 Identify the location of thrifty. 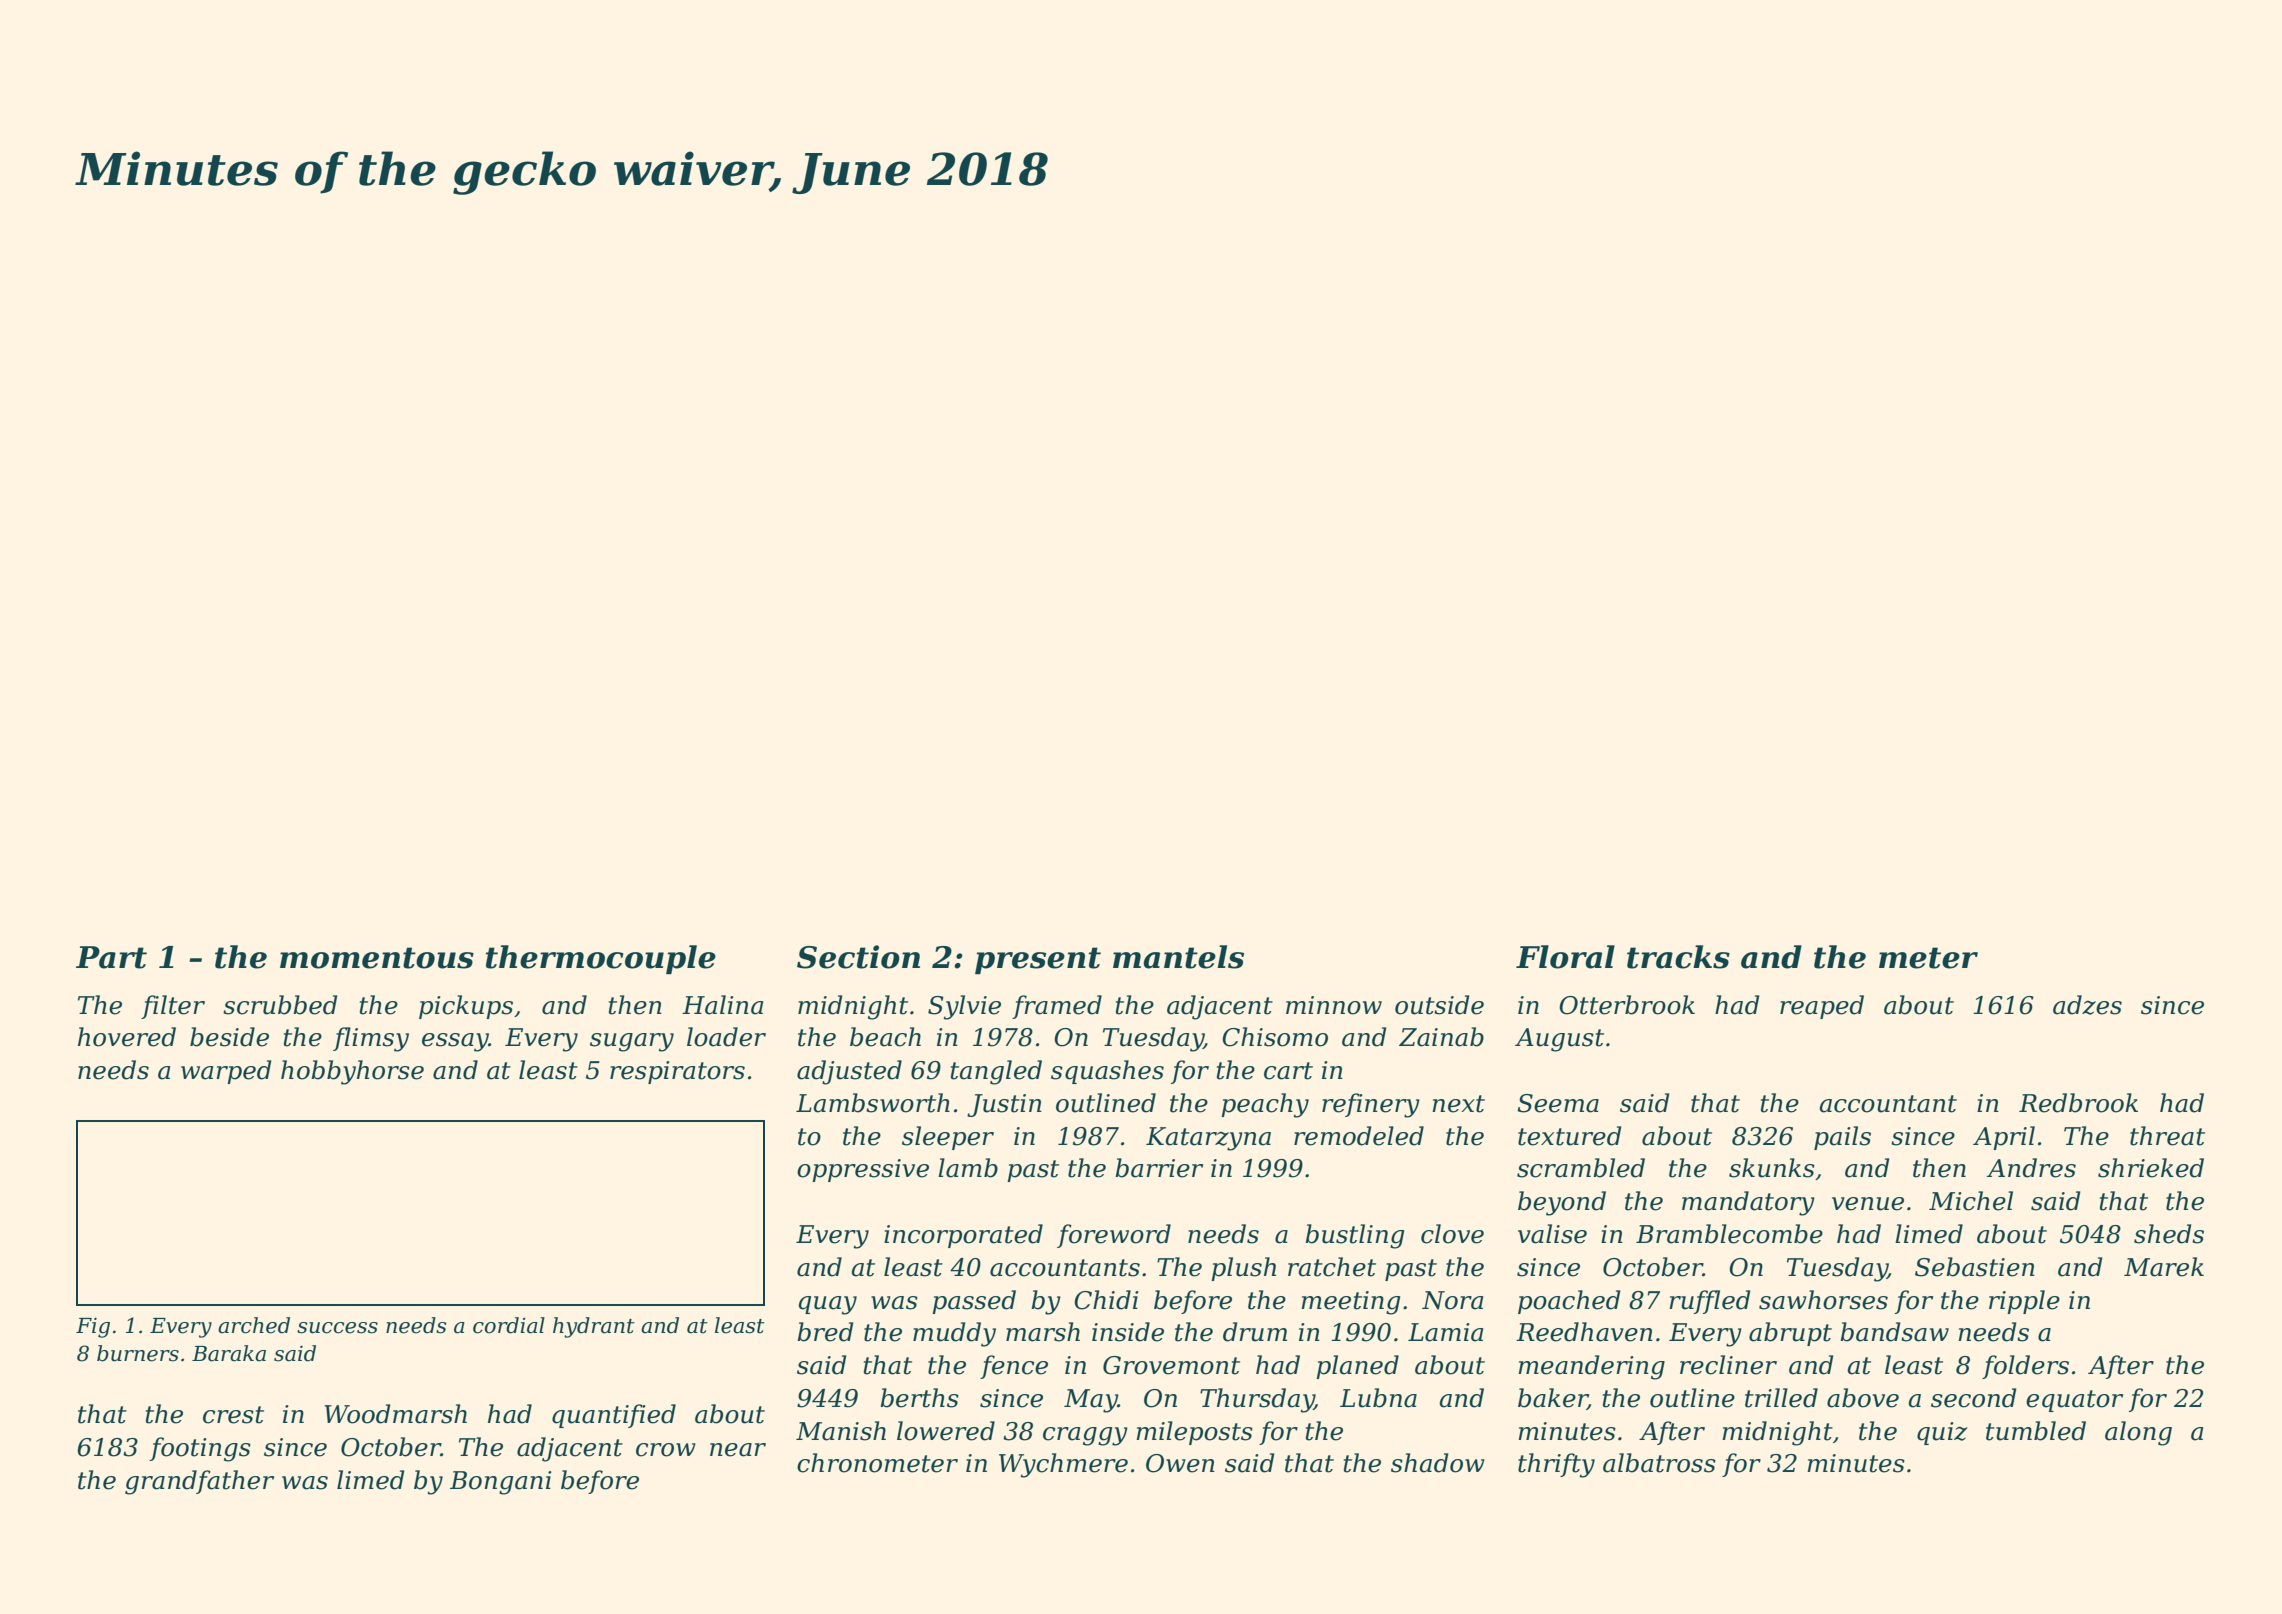
(1556, 1465).
